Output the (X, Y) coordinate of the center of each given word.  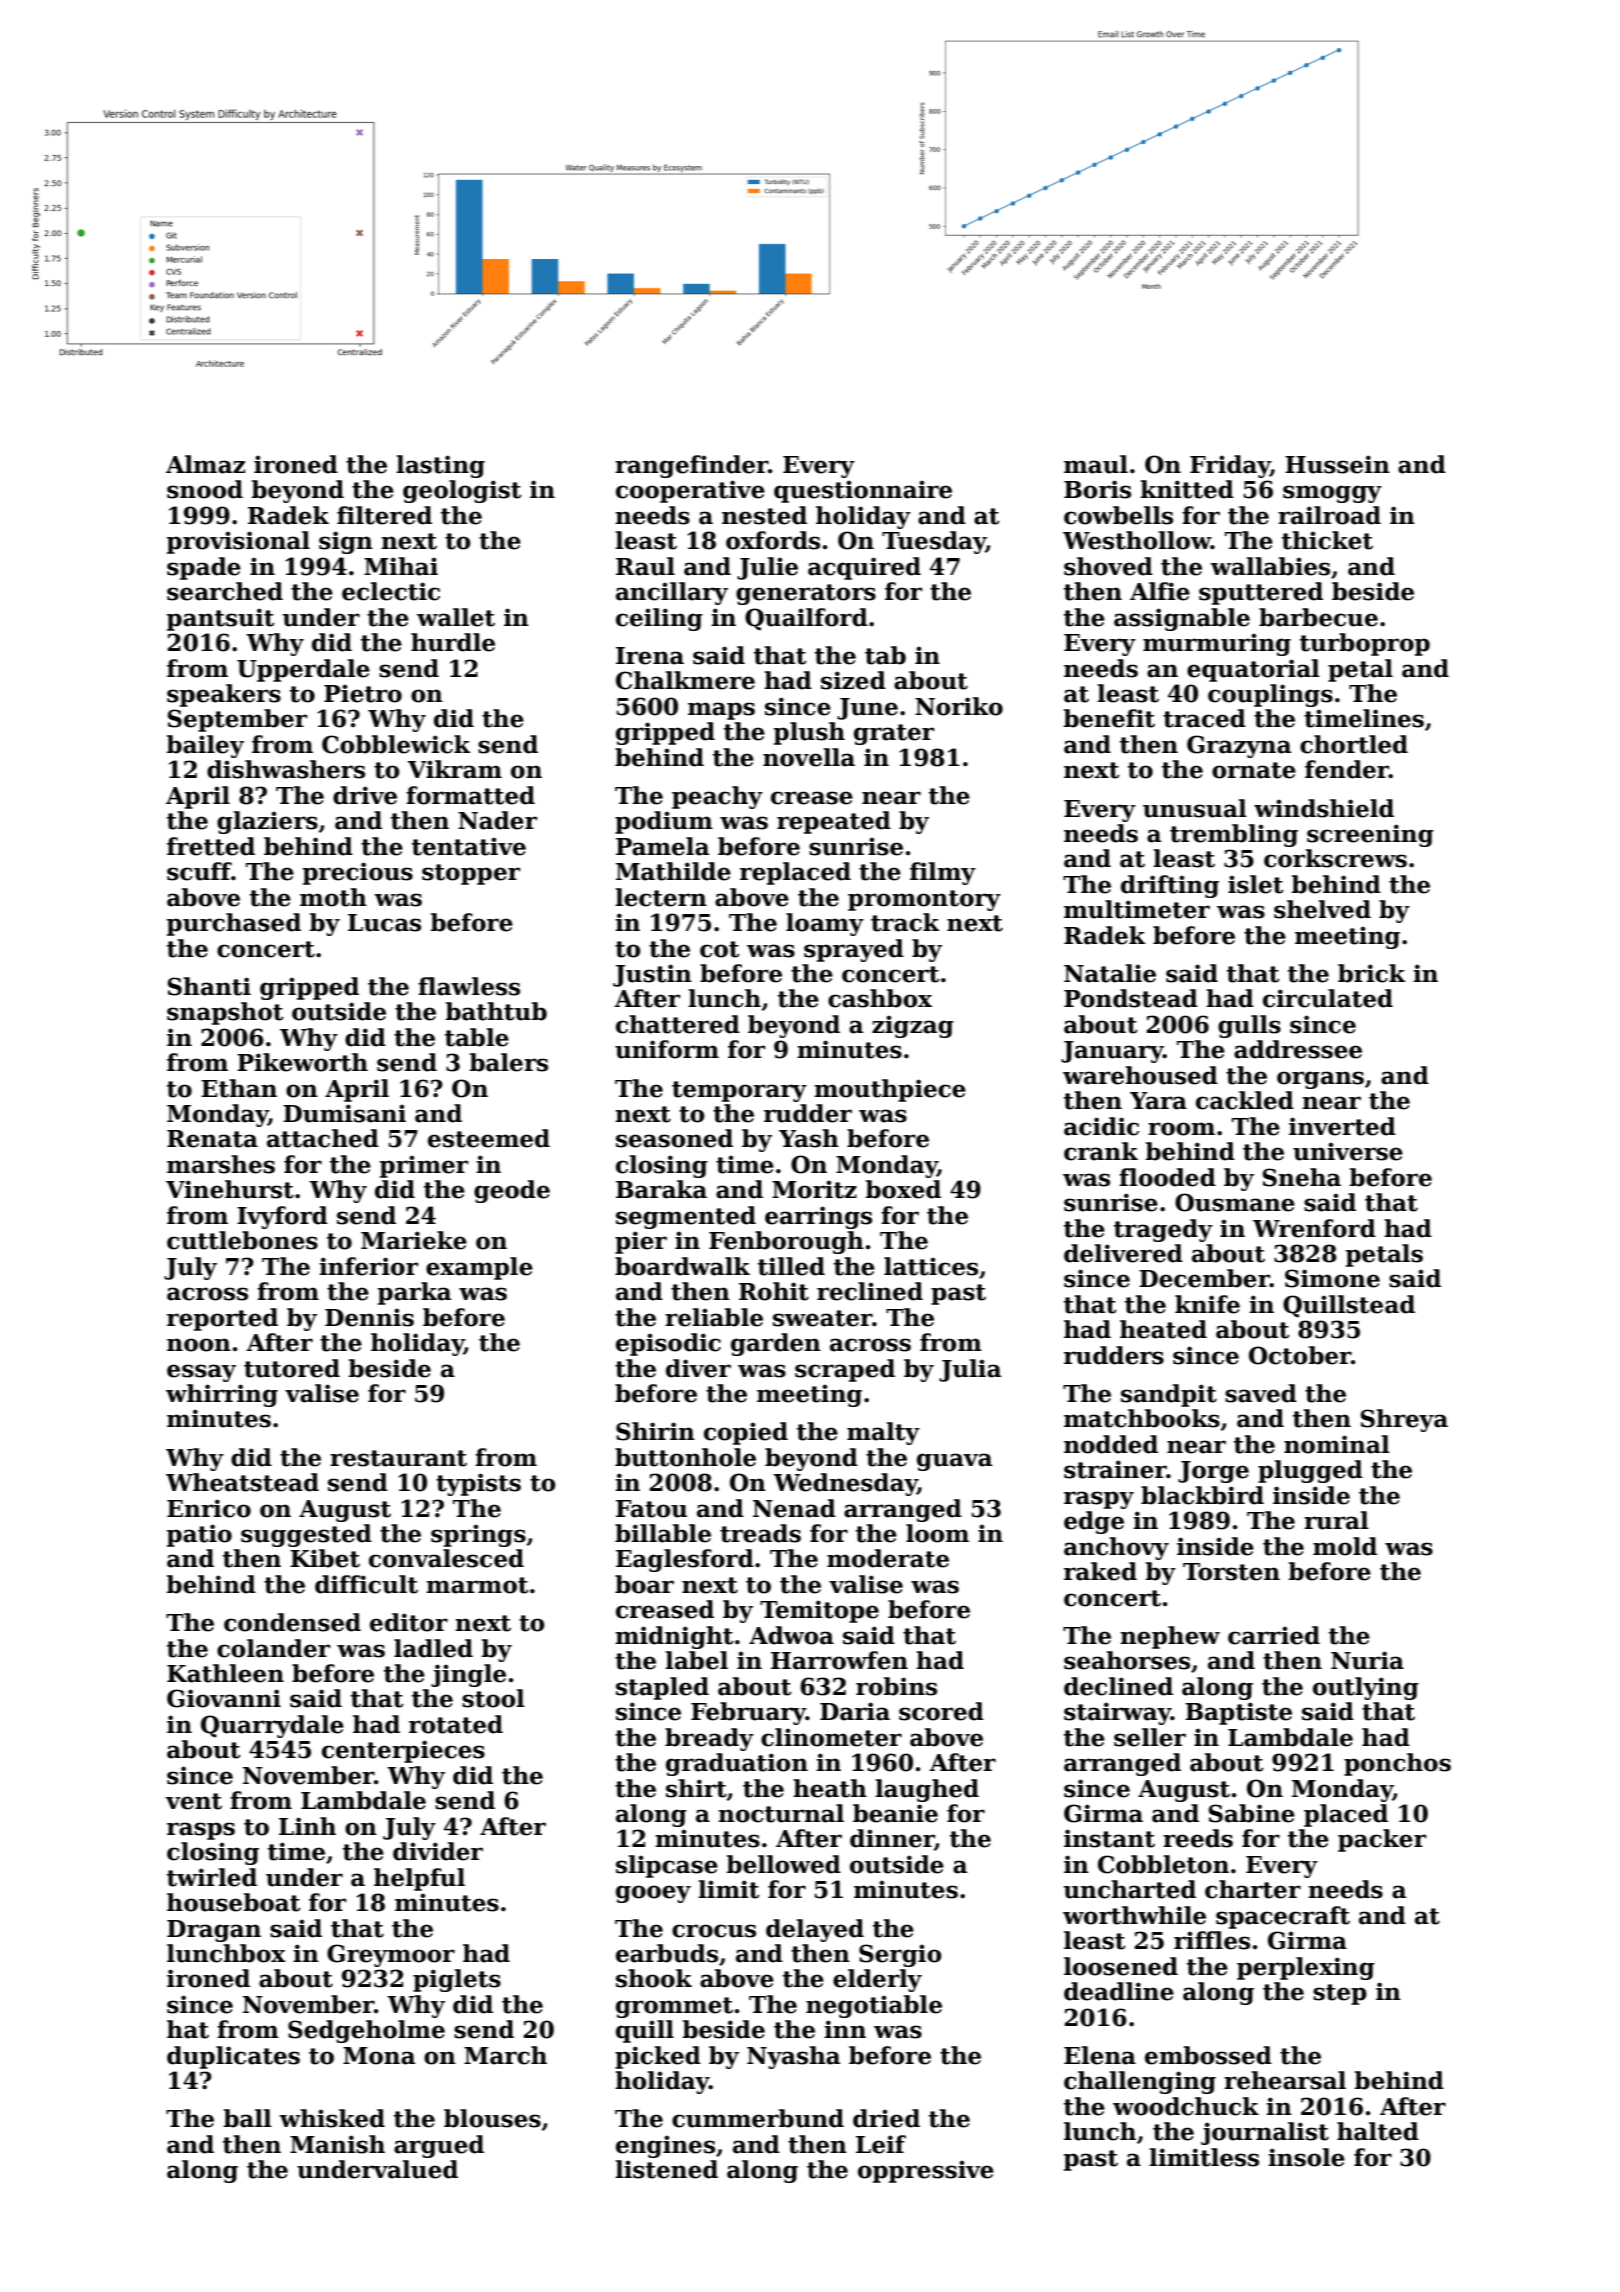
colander (273, 1648)
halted (1378, 2131)
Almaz (205, 464)
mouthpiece (890, 1090)
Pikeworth (302, 1062)
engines (665, 2146)
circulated (1328, 998)
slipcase (667, 1866)
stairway (1117, 1713)
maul (1096, 464)
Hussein (1337, 464)
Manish (337, 2144)
